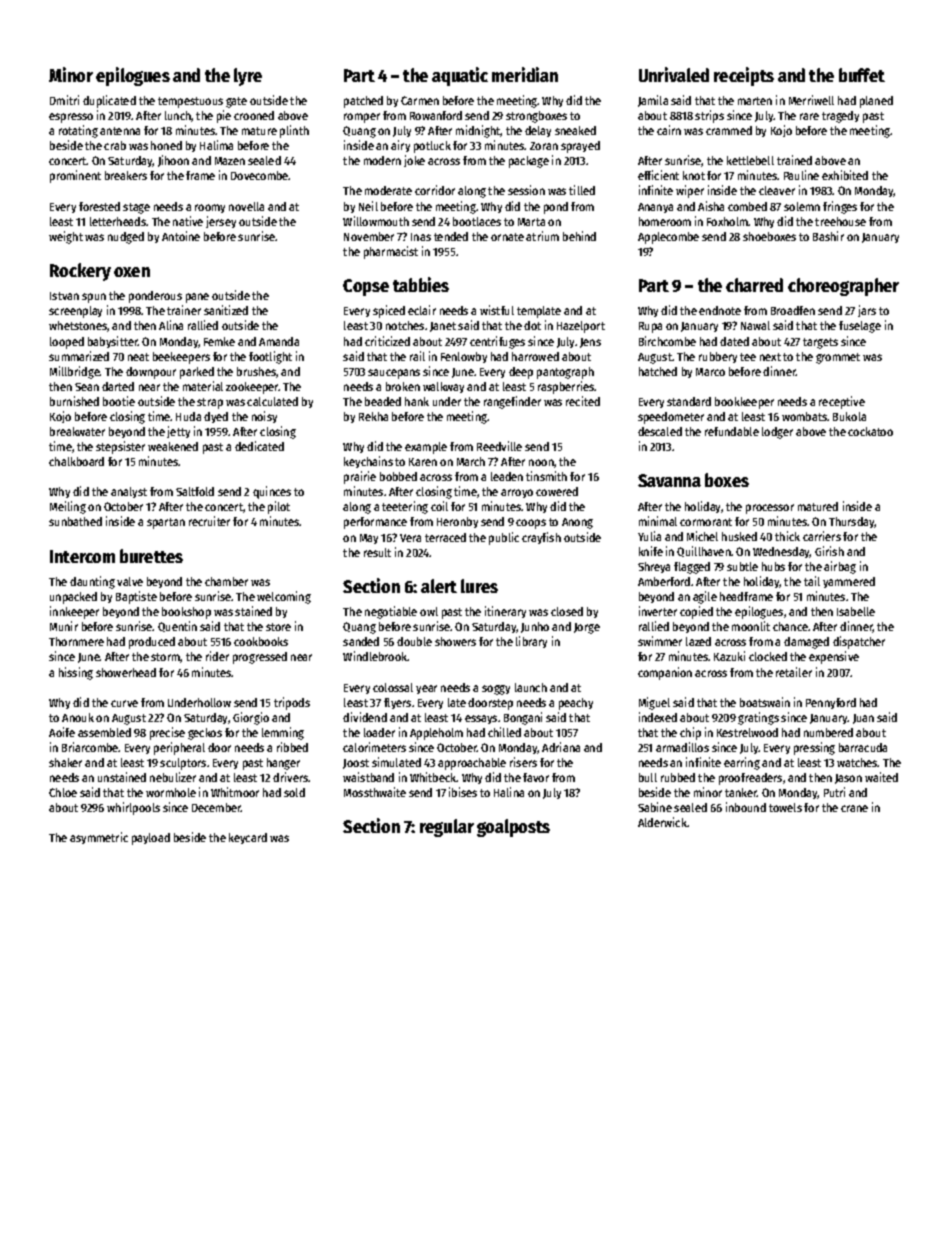  What do you see at coordinates (862, 75) in the screenshot?
I see `buffet` at bounding box center [862, 75].
